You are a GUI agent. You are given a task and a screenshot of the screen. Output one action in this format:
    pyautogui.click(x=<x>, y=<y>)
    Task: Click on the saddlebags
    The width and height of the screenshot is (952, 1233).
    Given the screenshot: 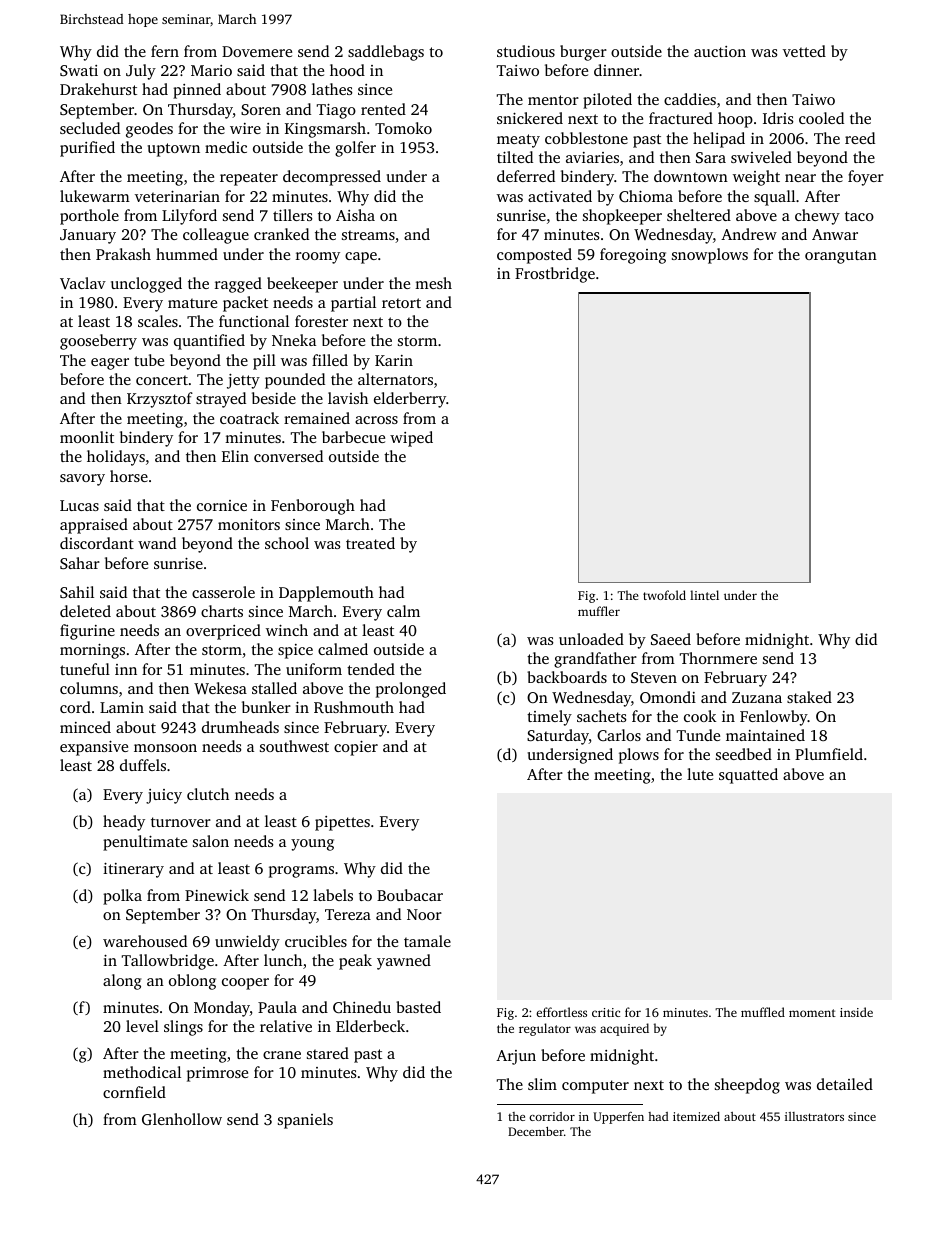 What is the action you would take?
    pyautogui.click(x=386, y=53)
